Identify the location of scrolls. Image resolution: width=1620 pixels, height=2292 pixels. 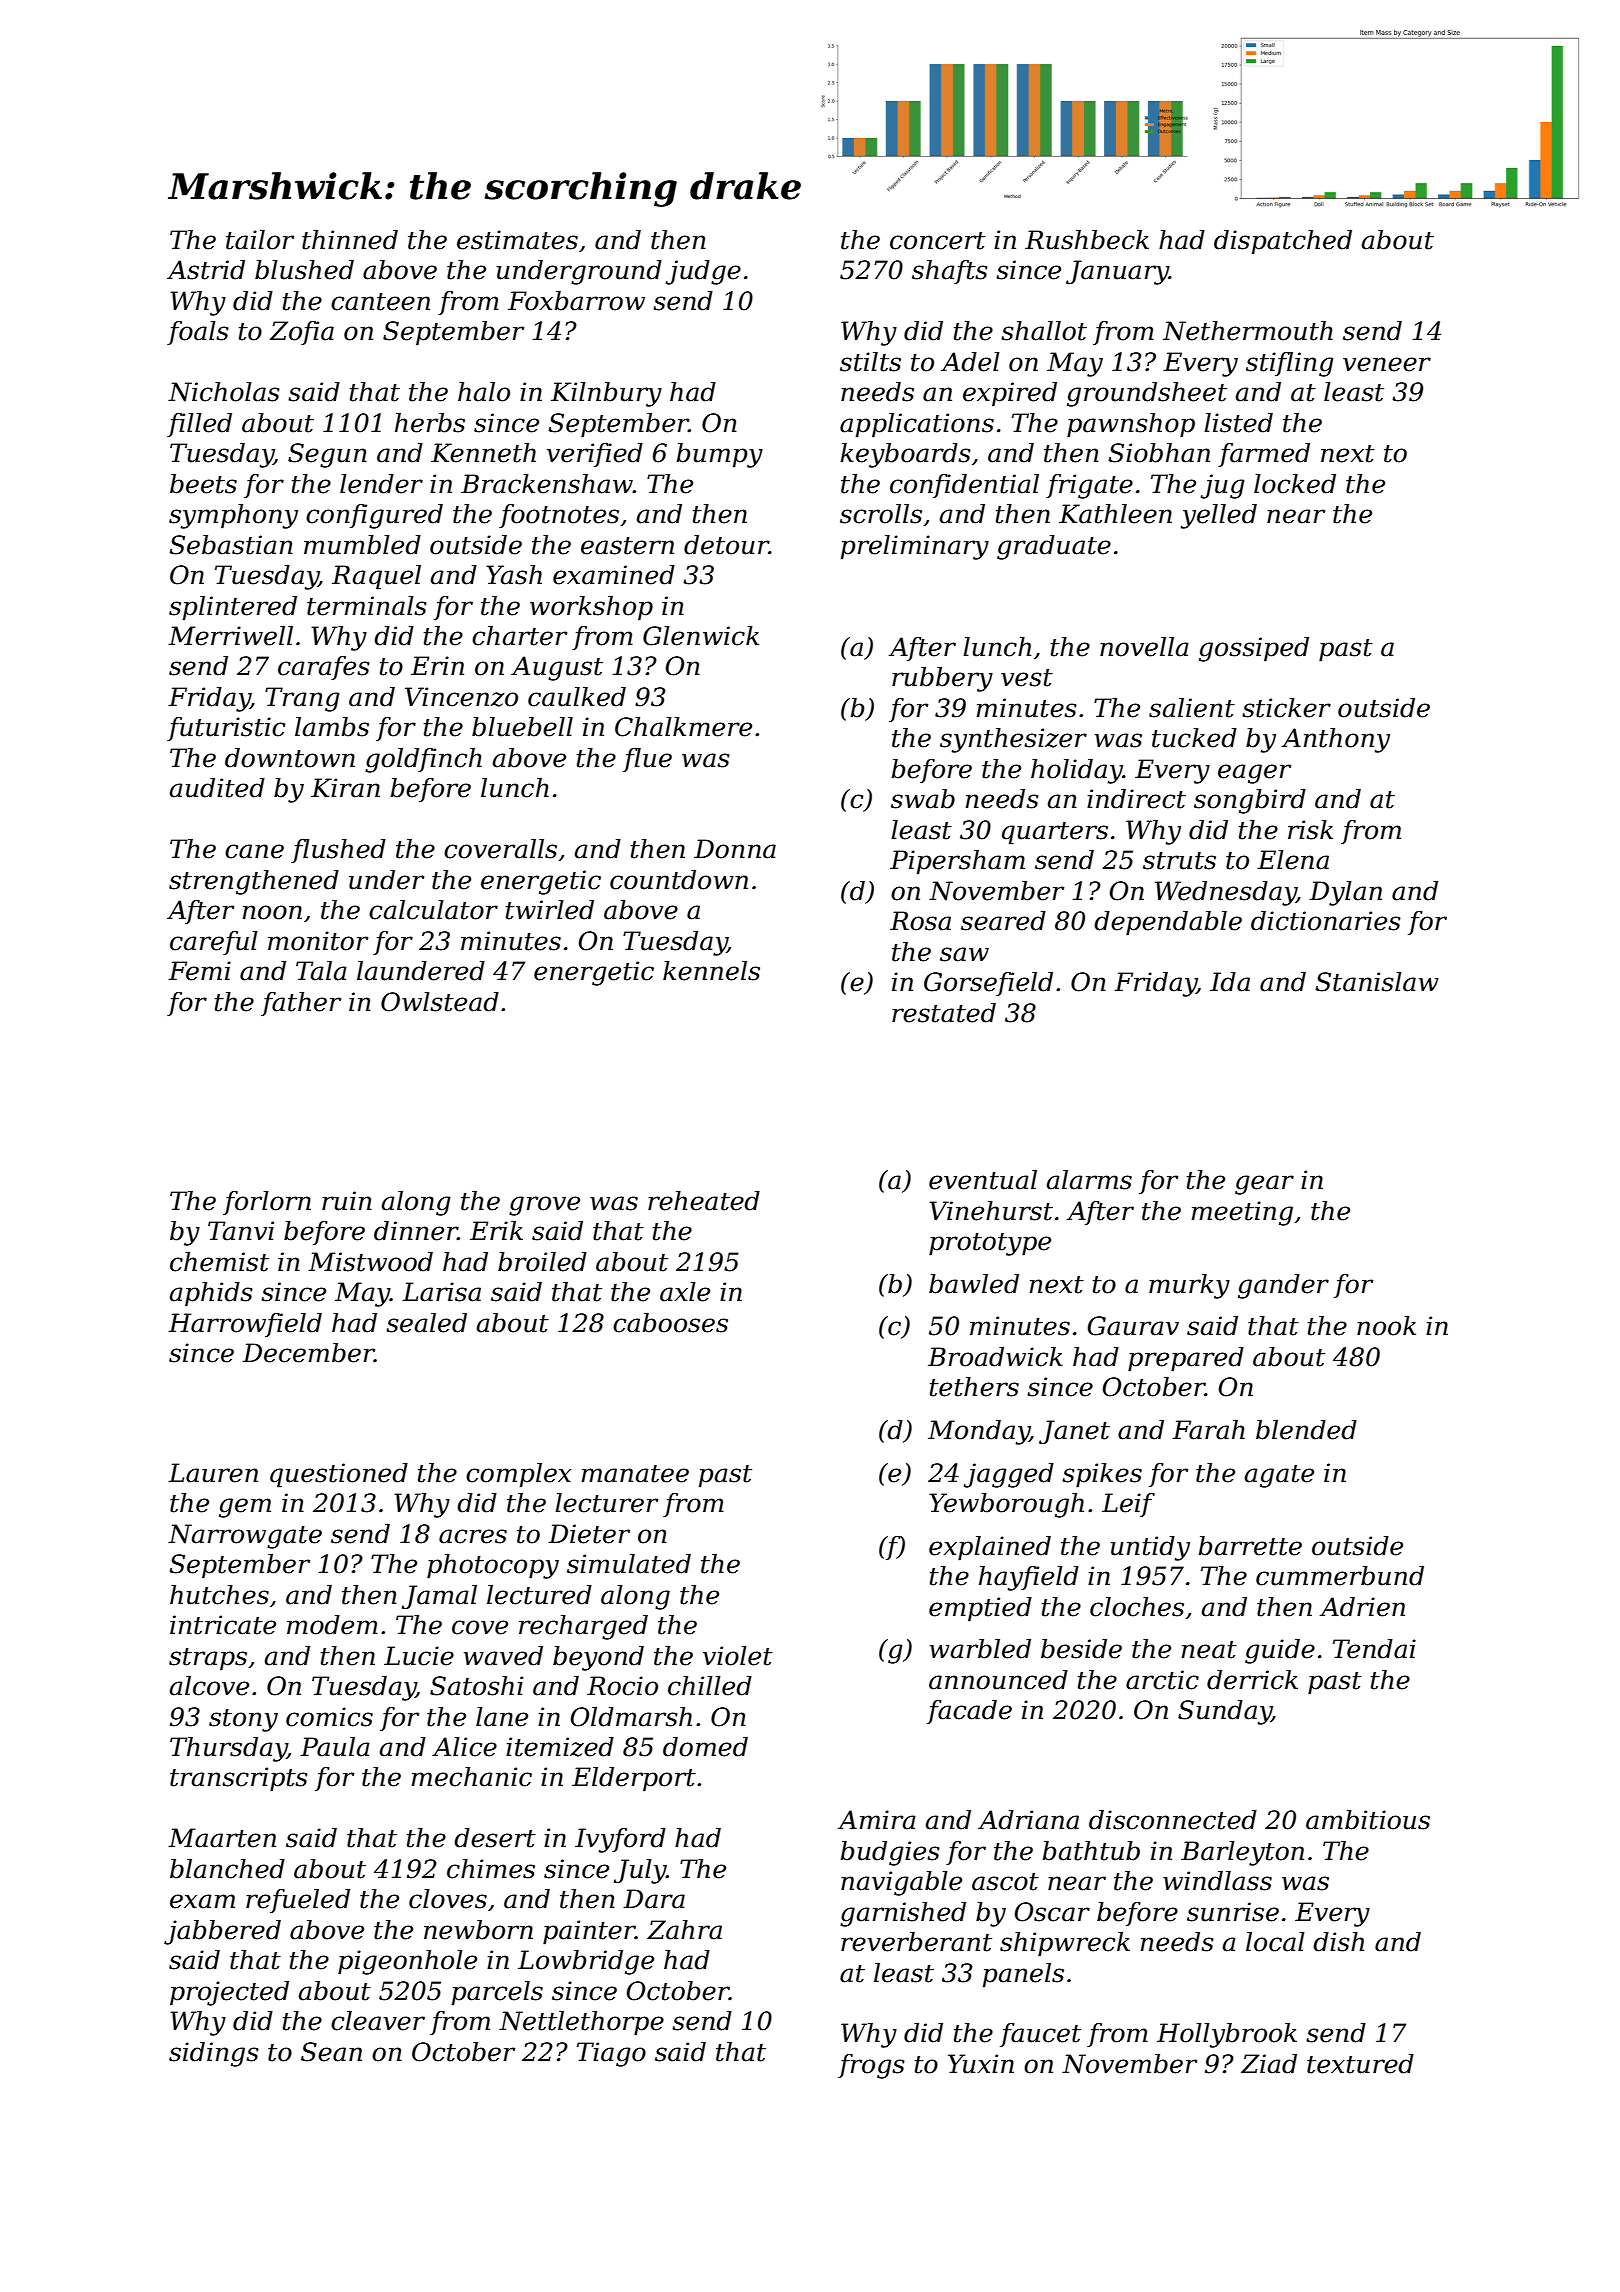
(881, 514).
